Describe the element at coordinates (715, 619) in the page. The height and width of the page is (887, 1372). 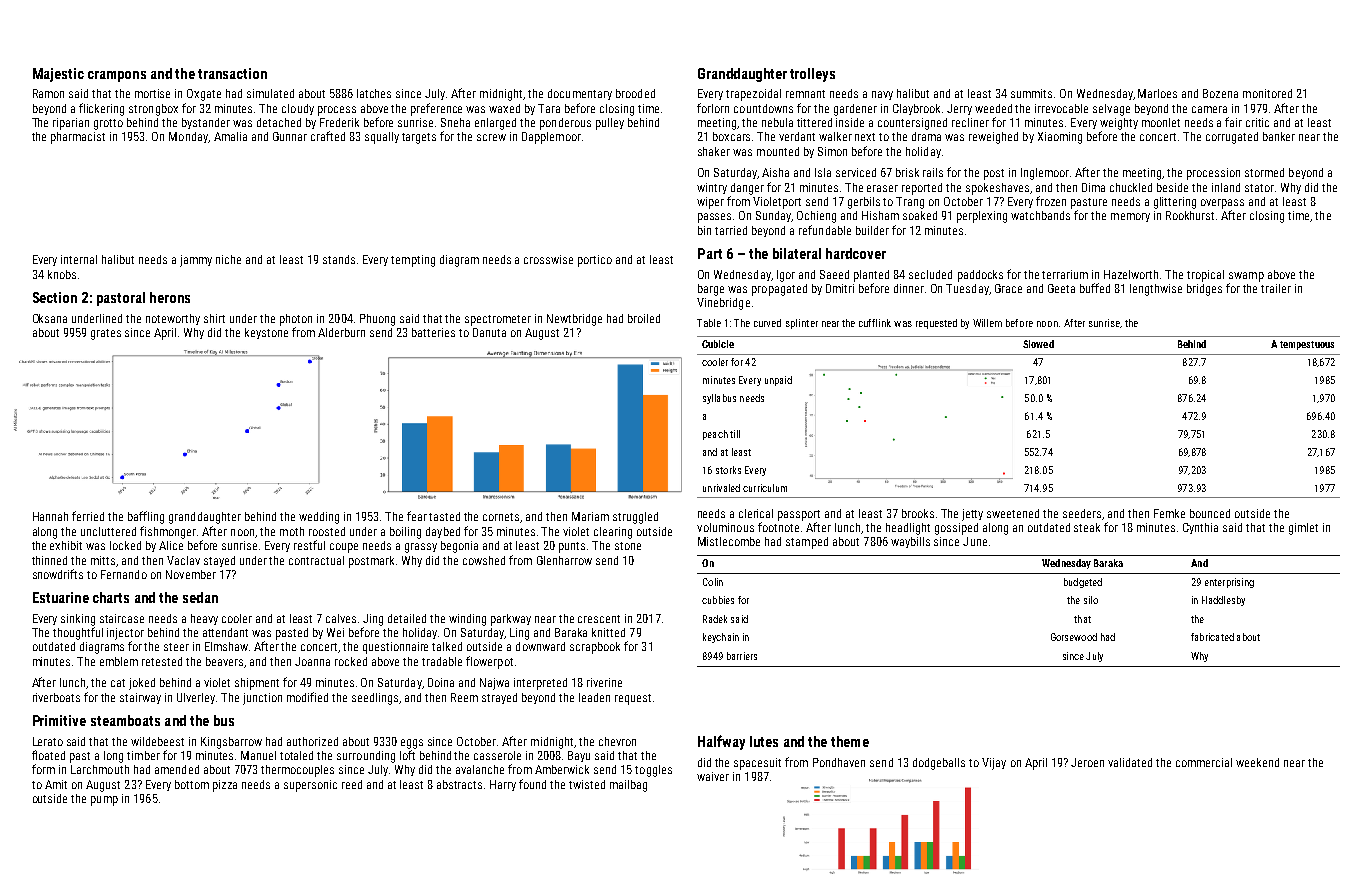
I see `Radek` at that location.
